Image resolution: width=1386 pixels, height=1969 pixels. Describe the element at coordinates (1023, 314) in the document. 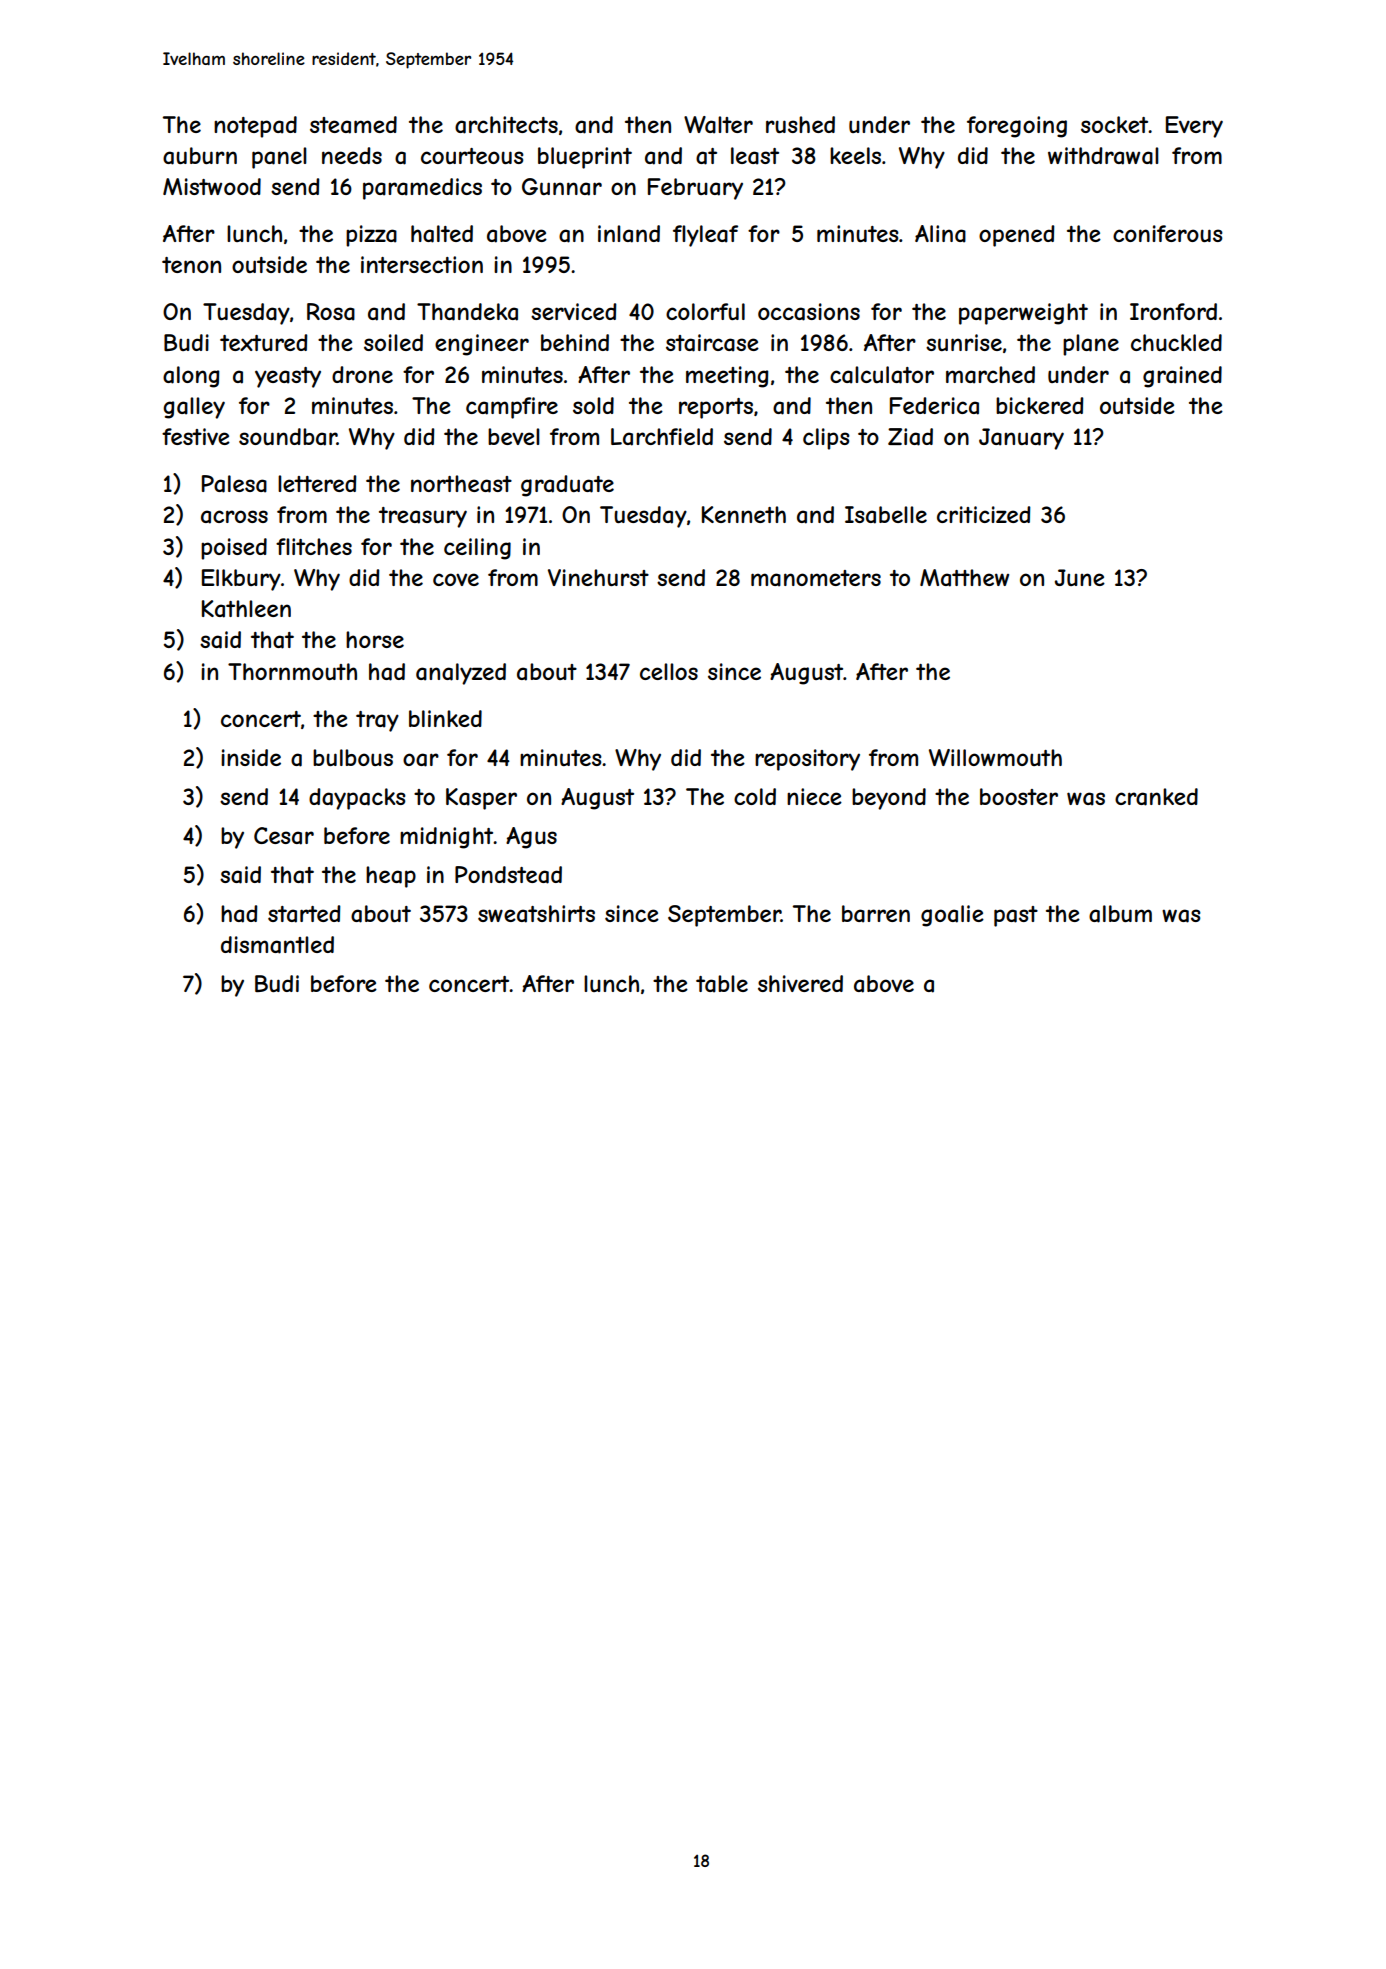

I see `paperweight` at that location.
